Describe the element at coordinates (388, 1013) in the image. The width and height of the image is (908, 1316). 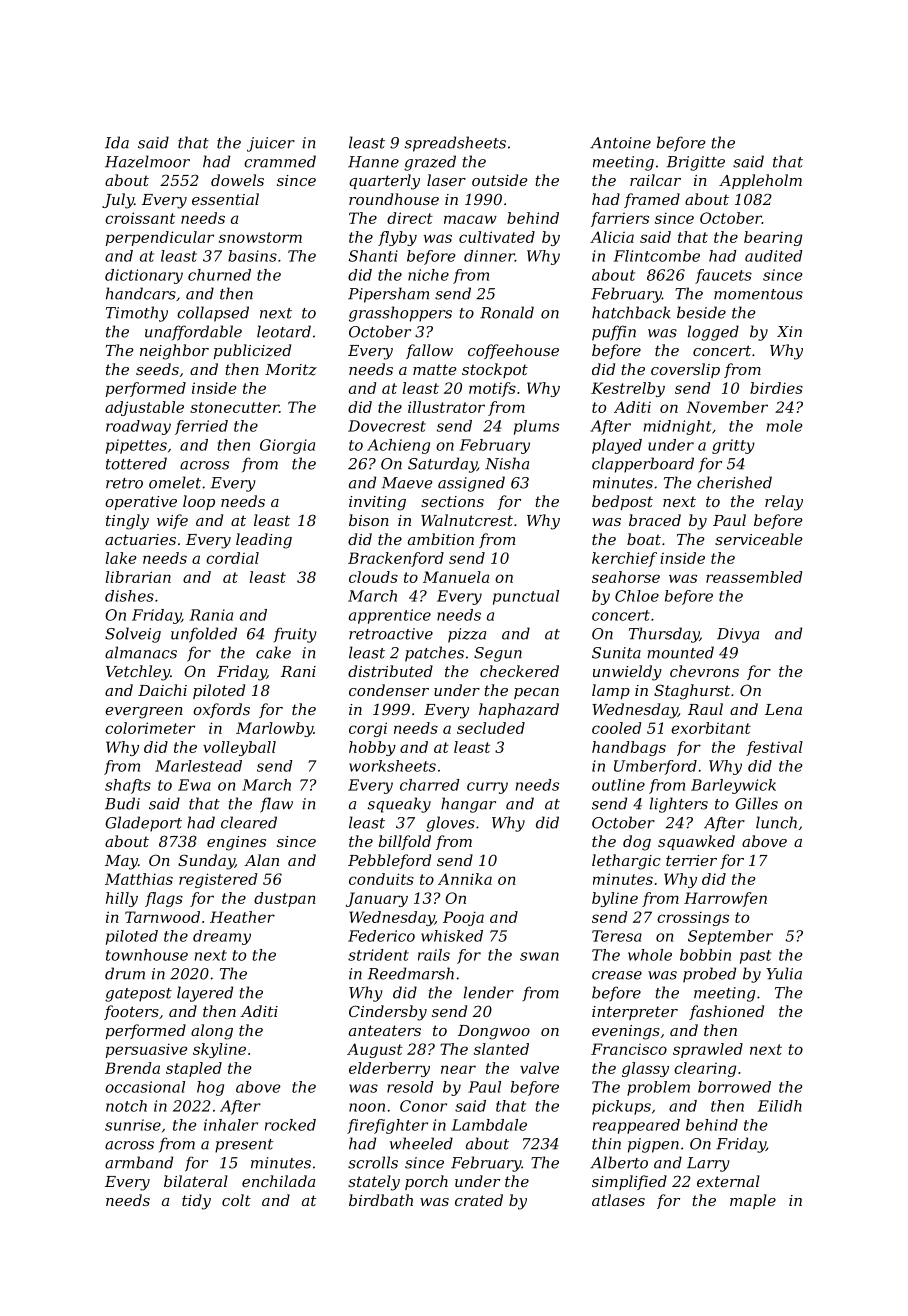
I see `Cindersby` at that location.
